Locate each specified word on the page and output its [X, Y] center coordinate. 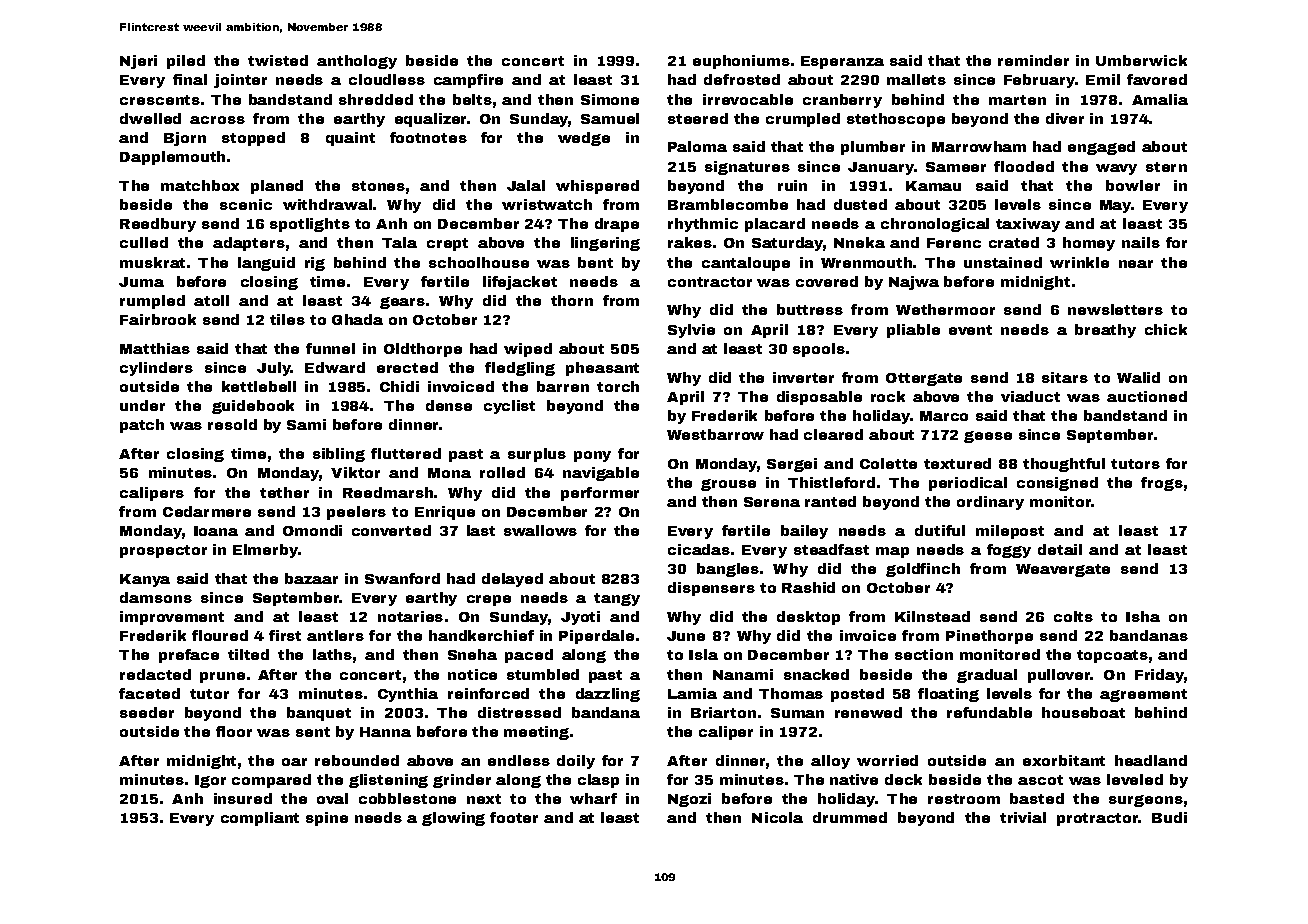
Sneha [472, 654]
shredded [376, 99]
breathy [1105, 331]
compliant [260, 819]
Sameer [956, 167]
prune [222, 677]
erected [407, 367]
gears [402, 303]
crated [1014, 242]
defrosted [742, 79]
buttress [810, 309]
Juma [141, 282]
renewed [868, 712]
